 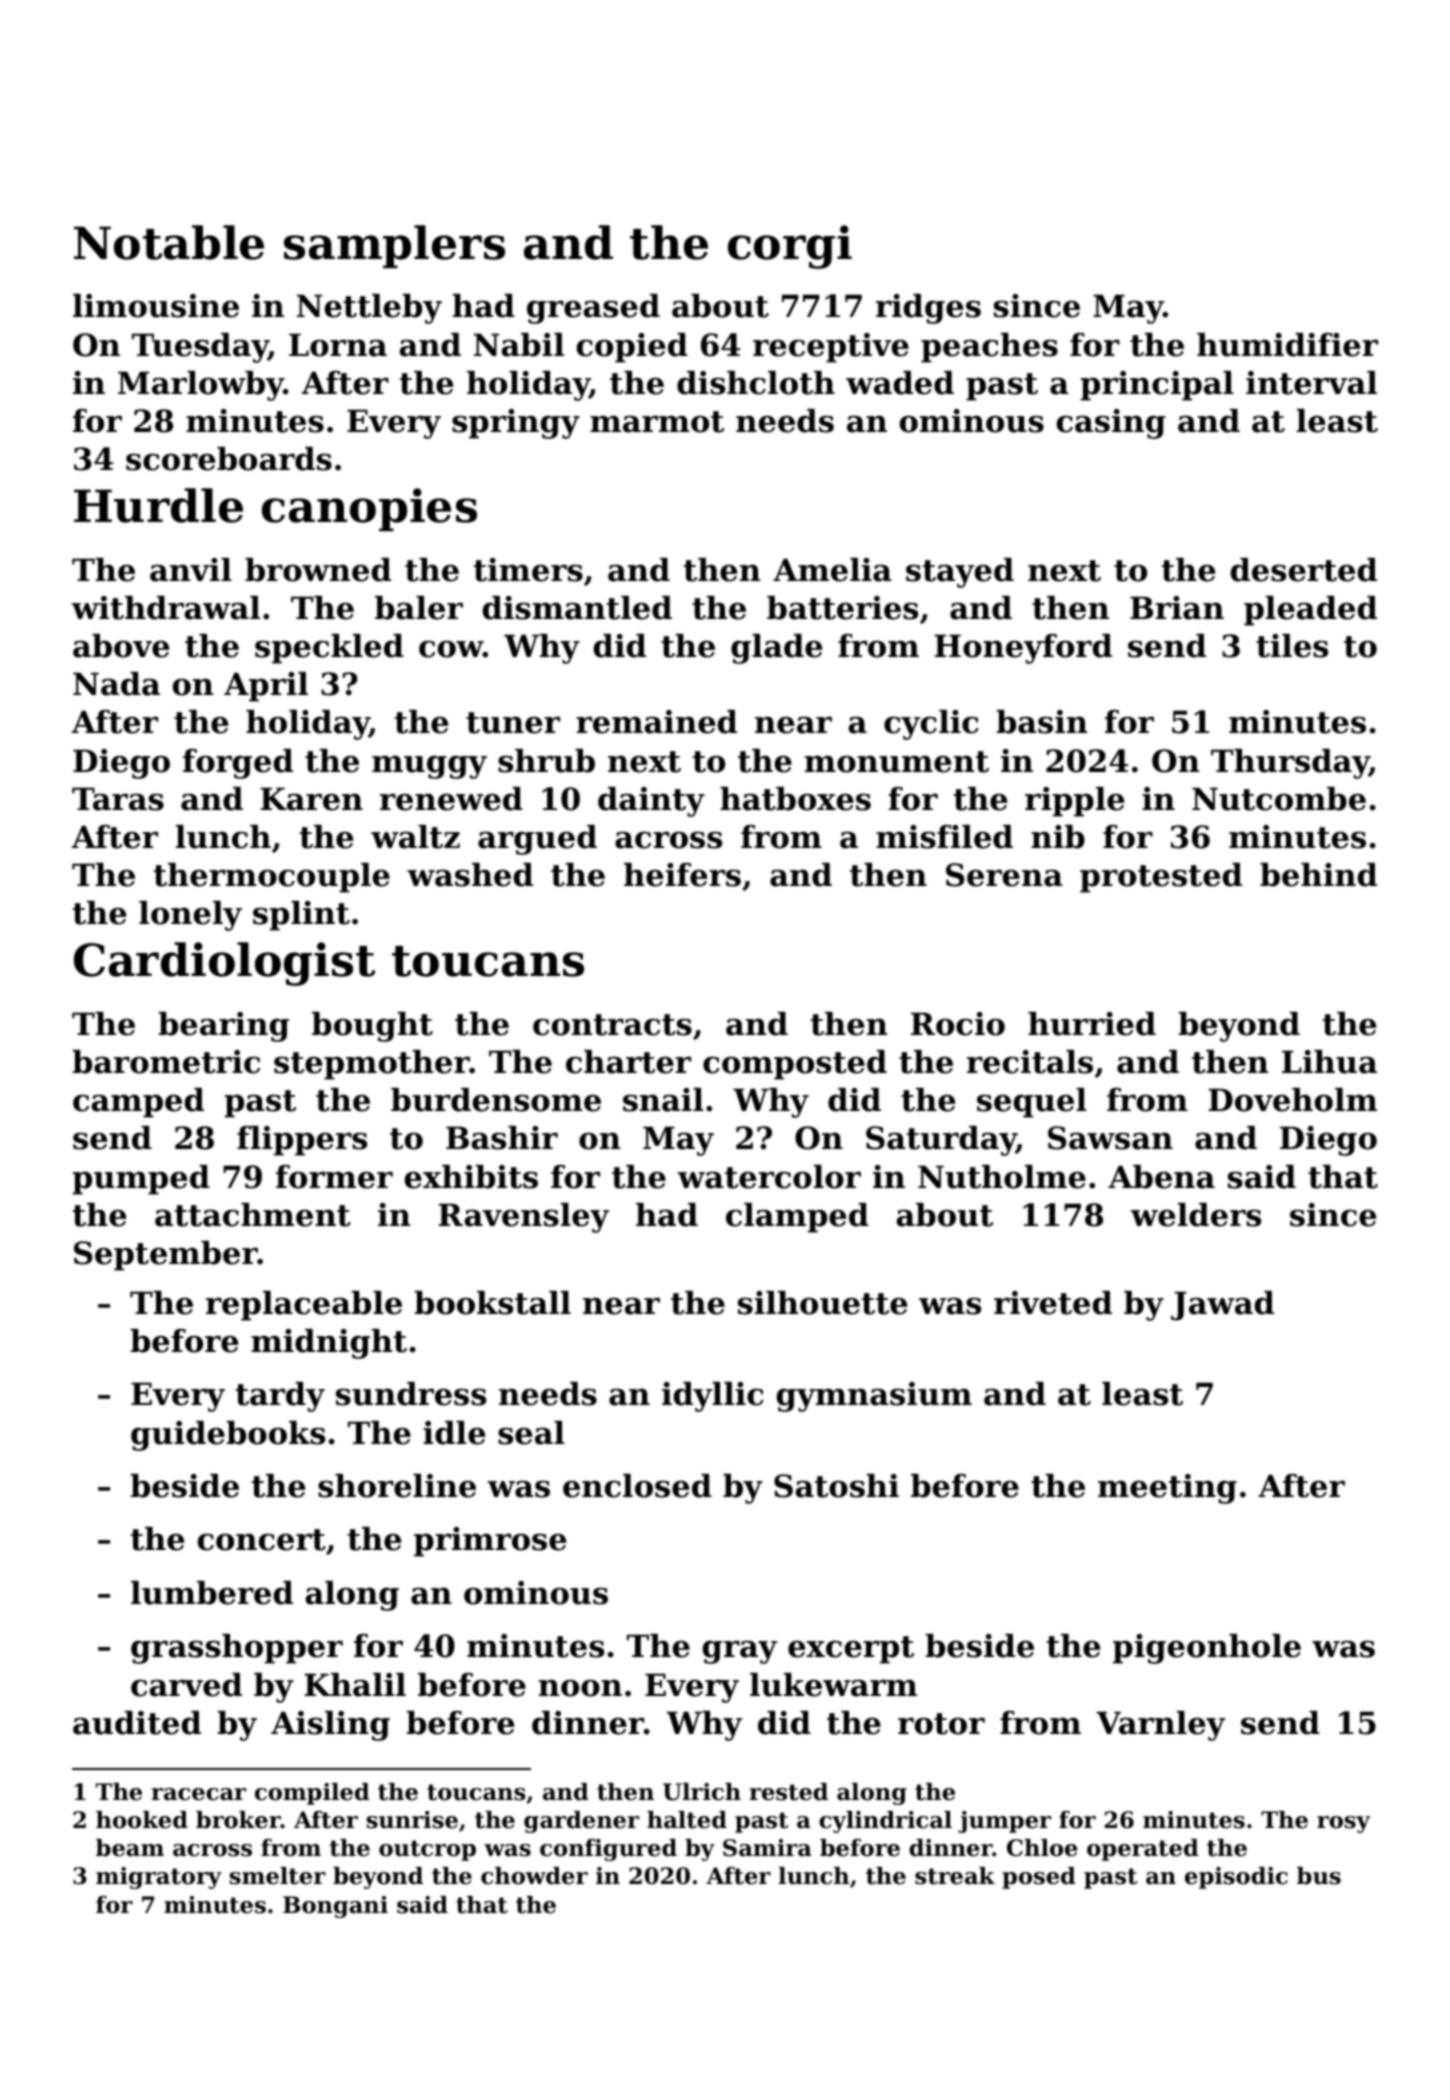 What do you see at coordinates (663, 1100) in the document?
I see `snail` at bounding box center [663, 1100].
